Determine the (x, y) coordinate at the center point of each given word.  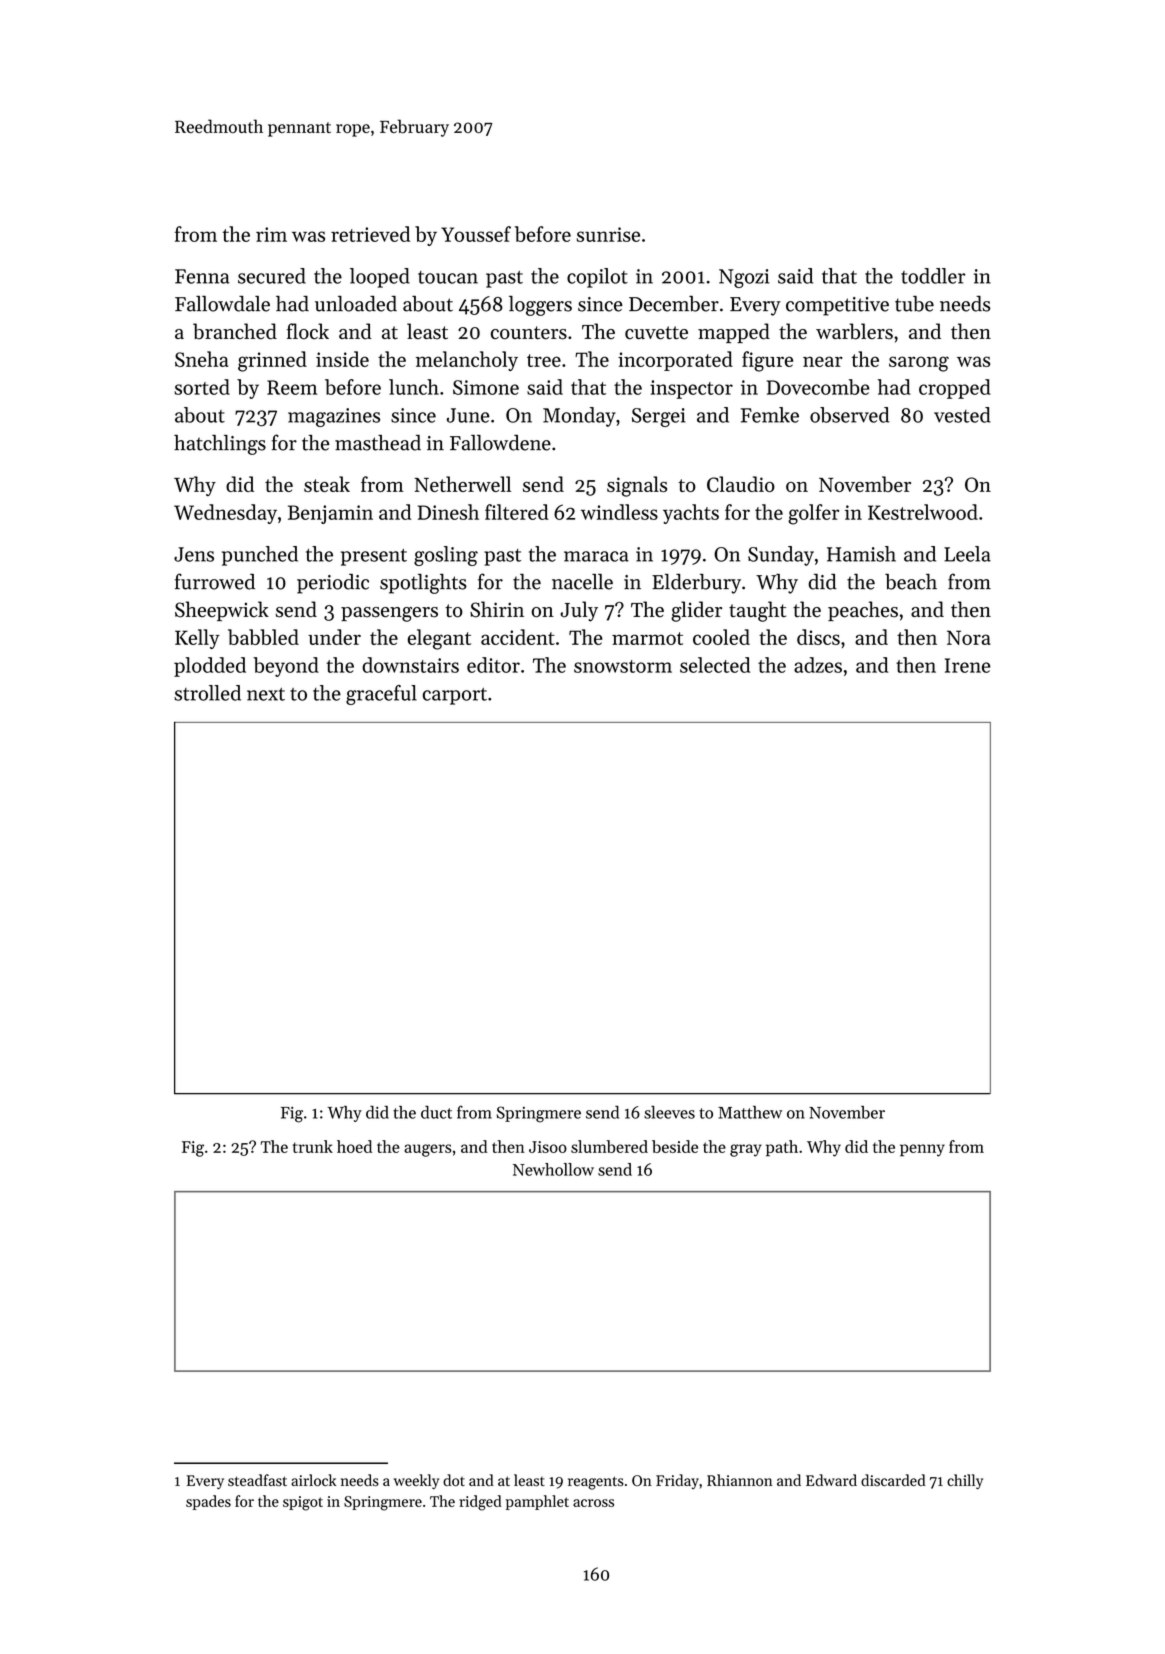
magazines (334, 417)
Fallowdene (500, 443)
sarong (919, 364)
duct (436, 1112)
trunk (313, 1146)
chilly (965, 1481)
